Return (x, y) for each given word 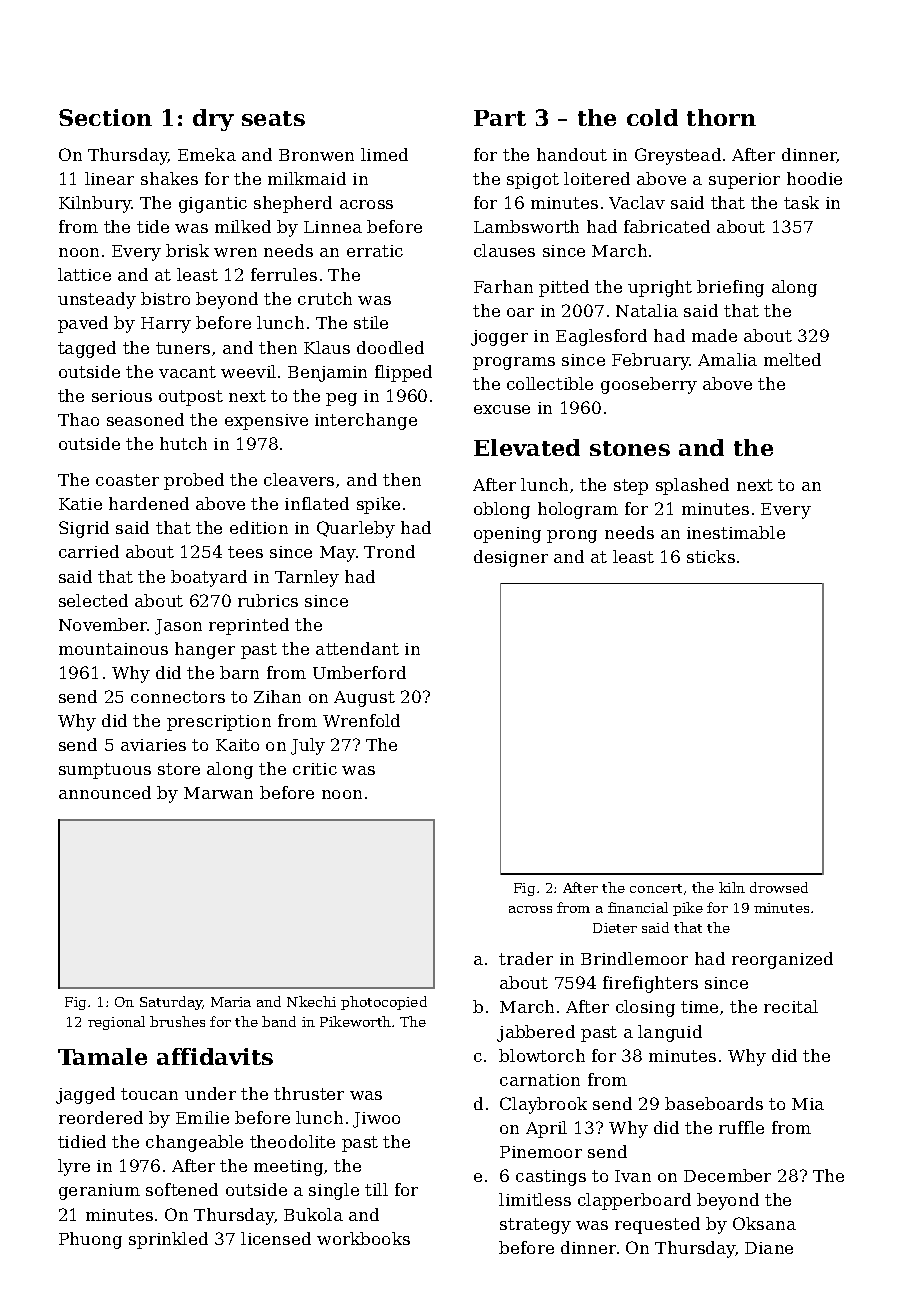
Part (500, 118)
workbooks (363, 1238)
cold (652, 117)
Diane (769, 1248)
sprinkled (168, 1240)
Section (105, 117)
